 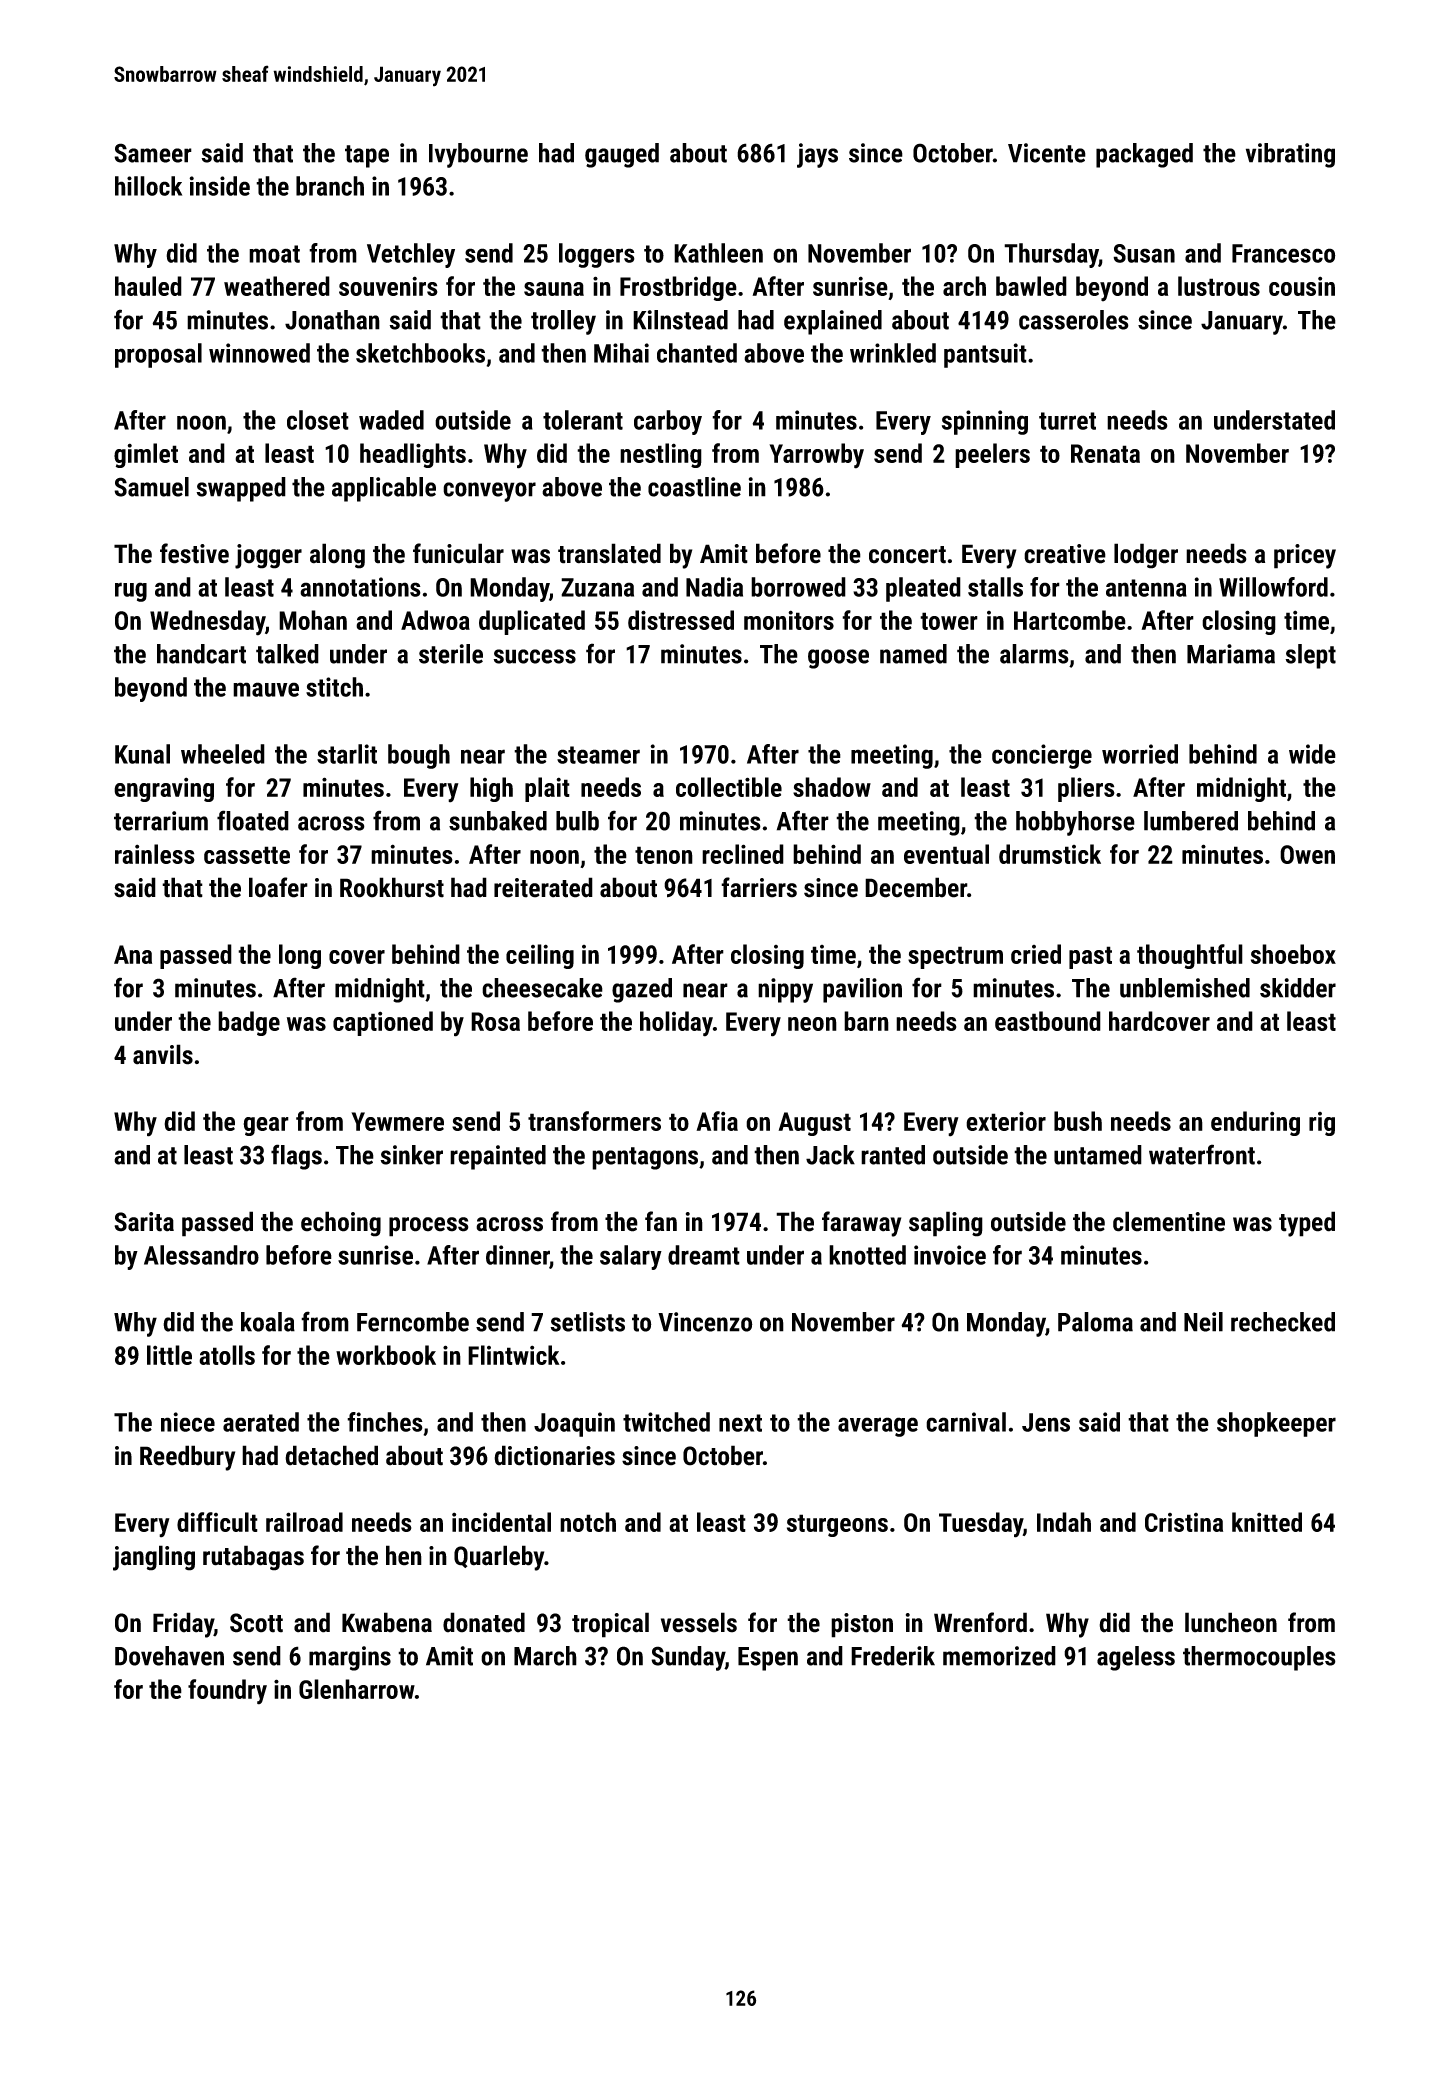 What do you see at coordinates (451, 654) in the document?
I see `sterile` at bounding box center [451, 654].
